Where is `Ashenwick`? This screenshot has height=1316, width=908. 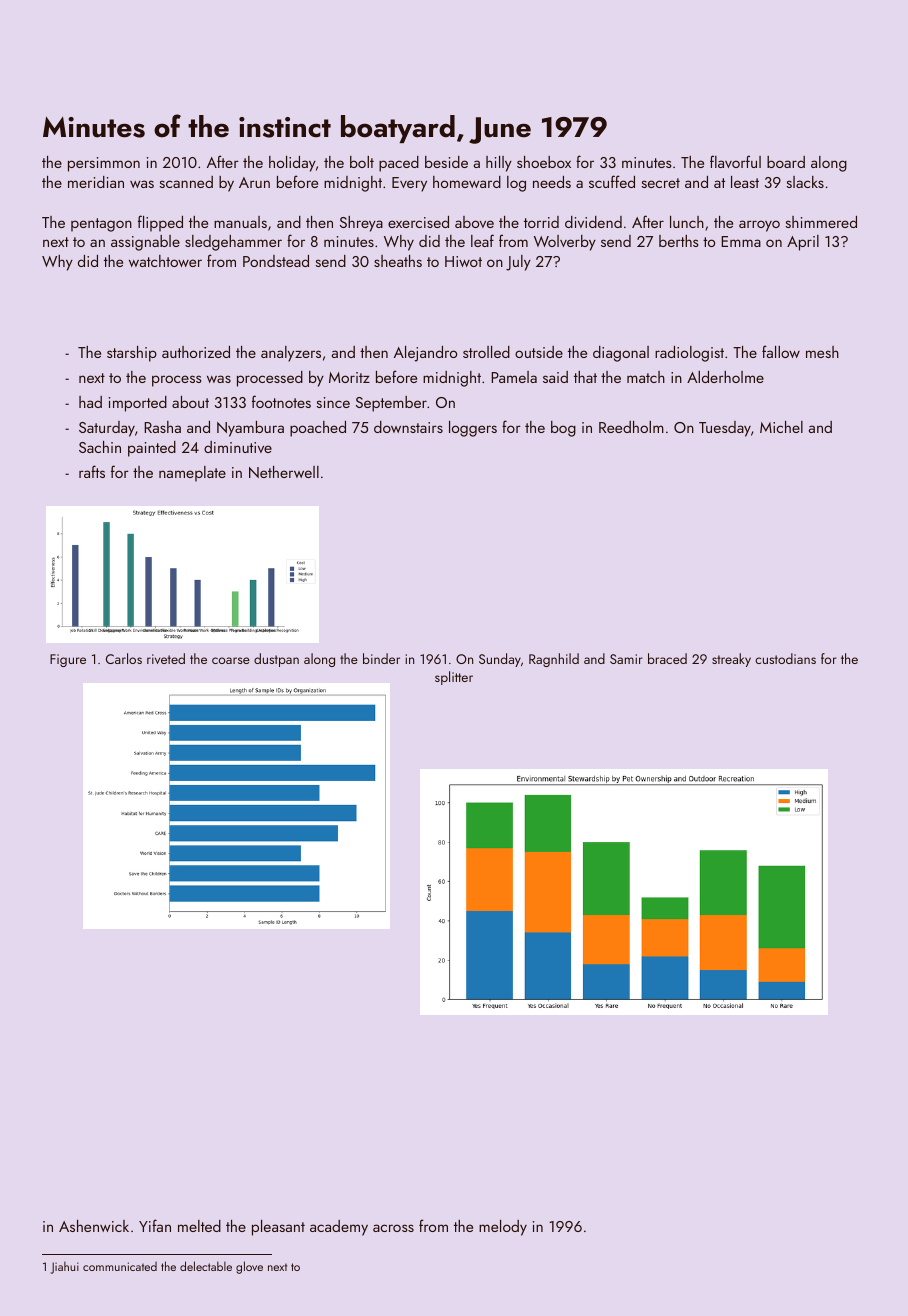 Ashenwick is located at coordinates (94, 1226).
